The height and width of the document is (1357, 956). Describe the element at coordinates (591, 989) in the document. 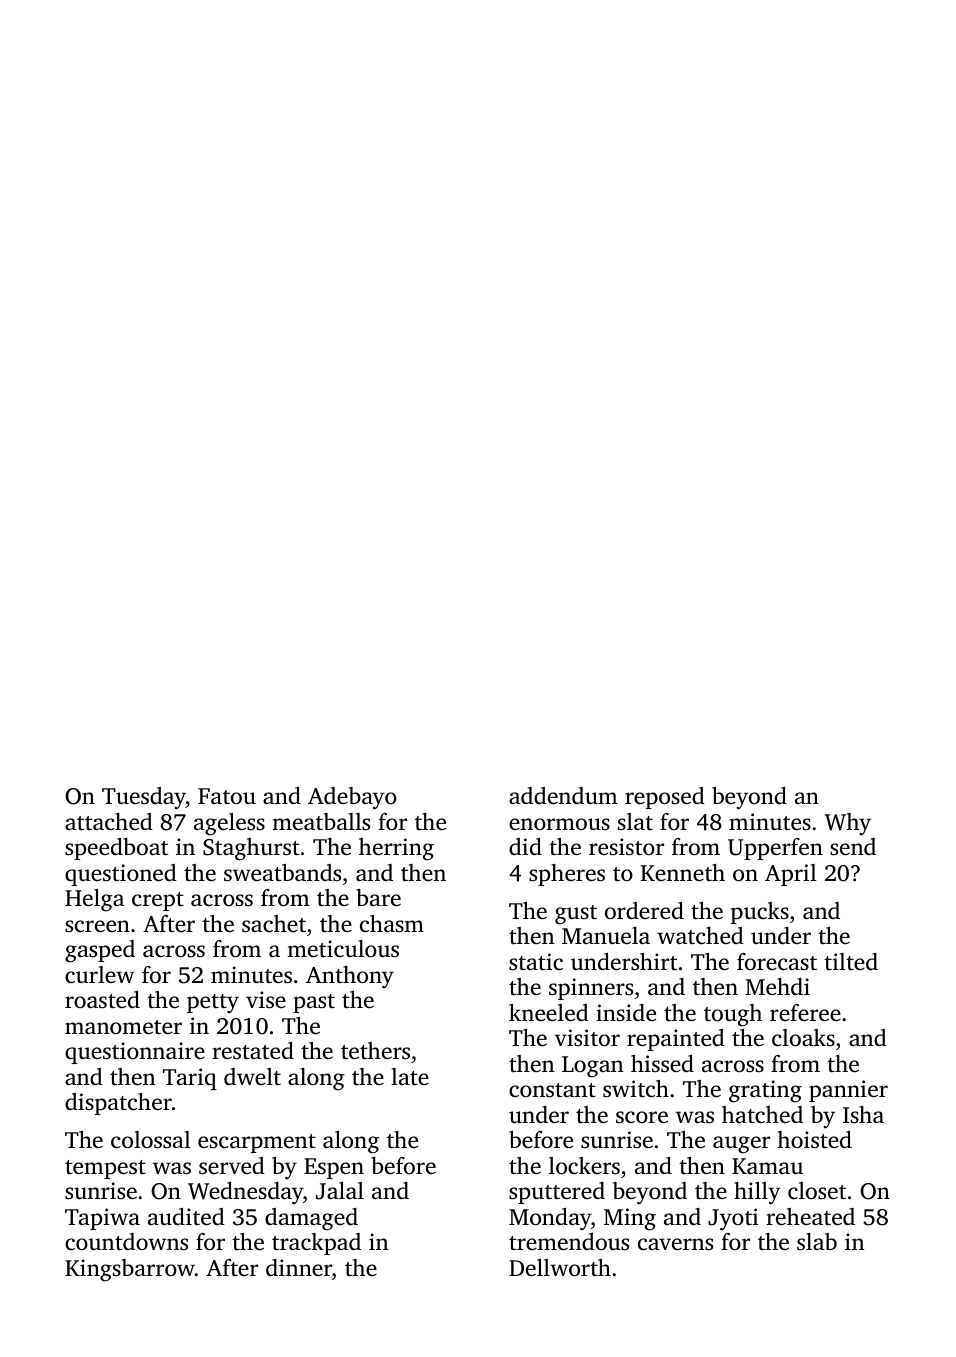

I see `spinners` at that location.
